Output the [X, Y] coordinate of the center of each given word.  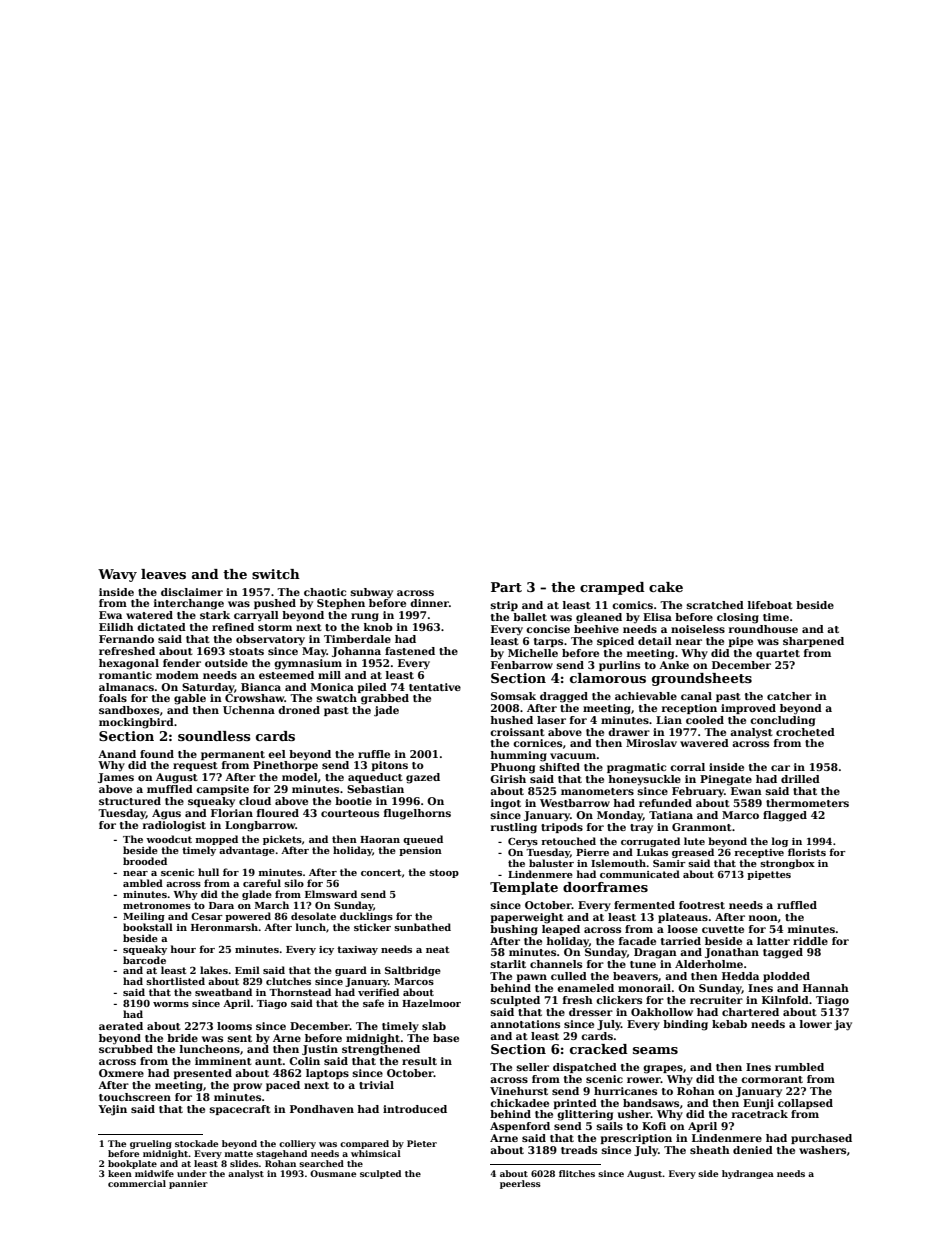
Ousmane [333, 1173]
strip [504, 606]
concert [381, 872]
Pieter [422, 1143]
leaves [163, 574]
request [195, 766]
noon [763, 918]
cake [666, 587]
